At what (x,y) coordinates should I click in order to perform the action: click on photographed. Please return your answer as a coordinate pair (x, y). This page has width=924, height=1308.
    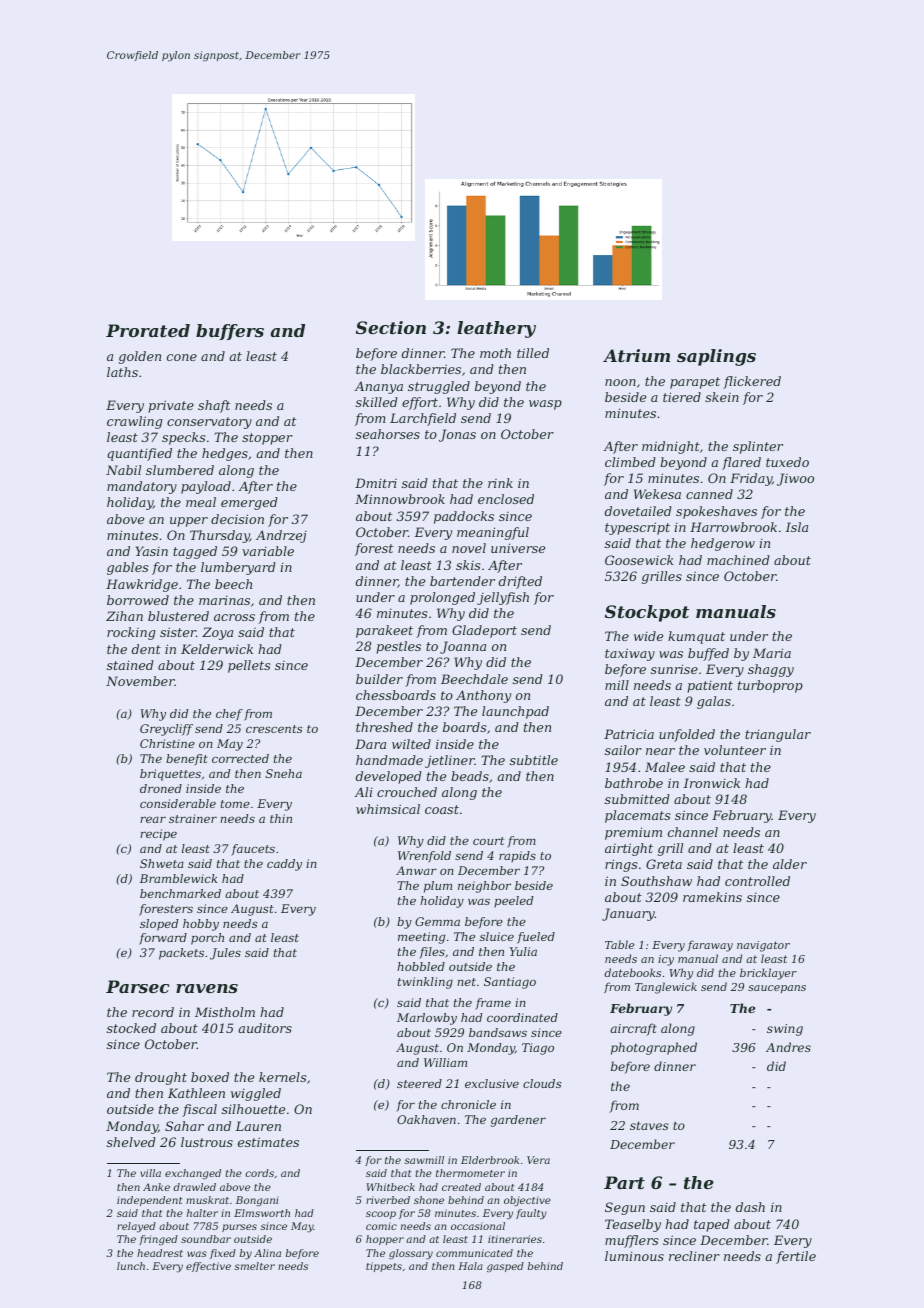
    Looking at the image, I should click on (654, 1048).
